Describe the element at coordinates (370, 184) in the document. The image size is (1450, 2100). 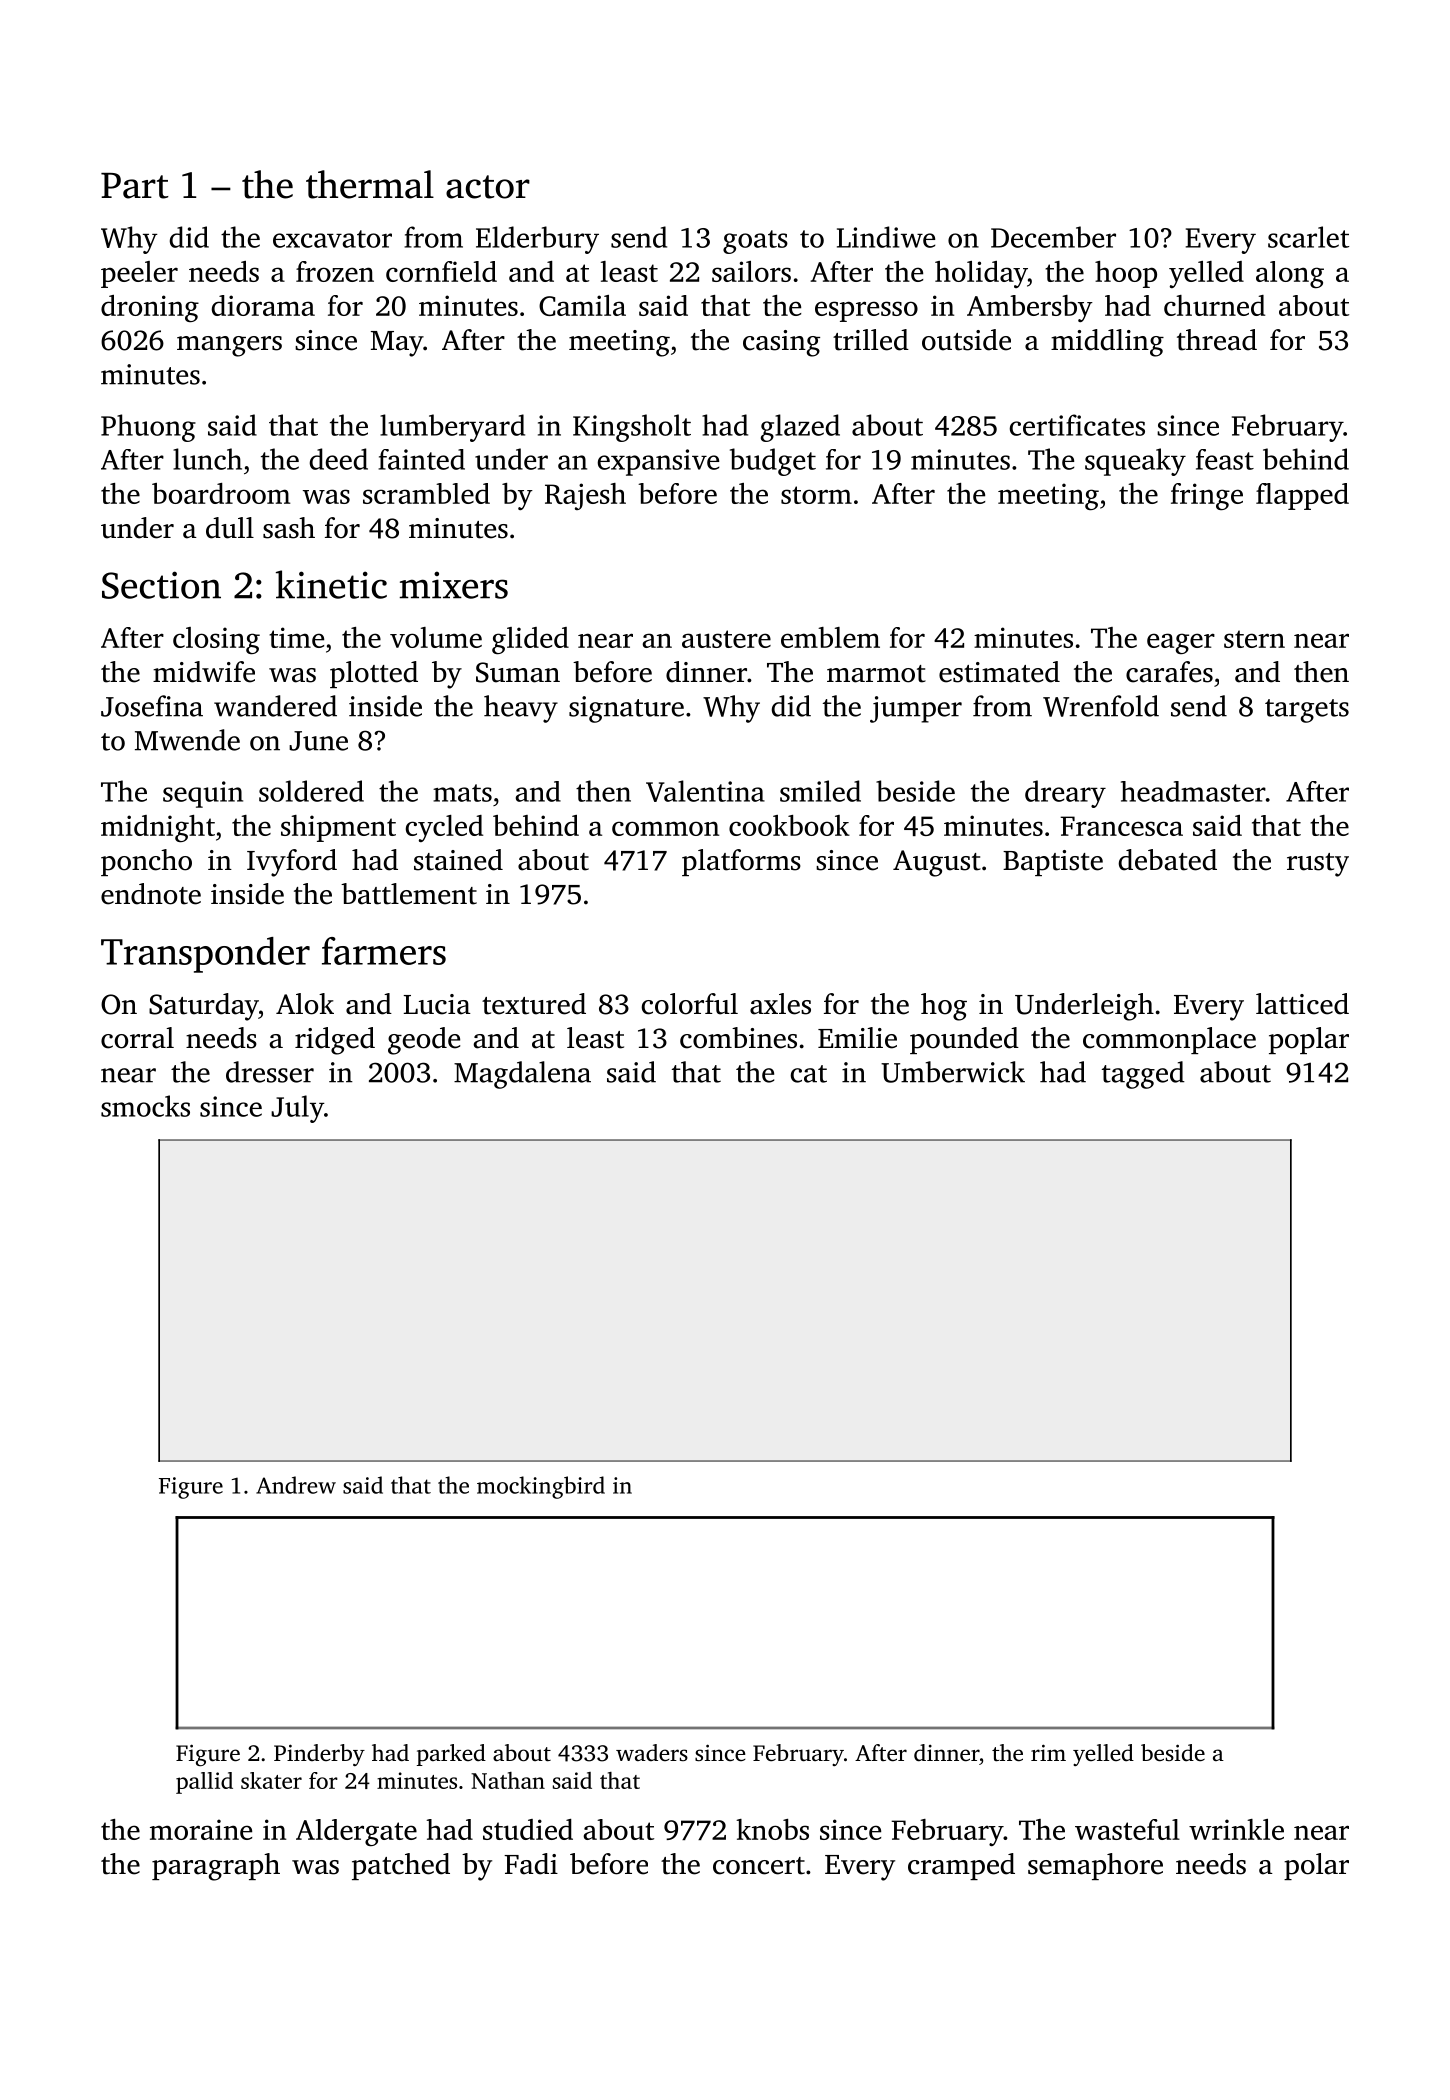
I see `thermal` at that location.
